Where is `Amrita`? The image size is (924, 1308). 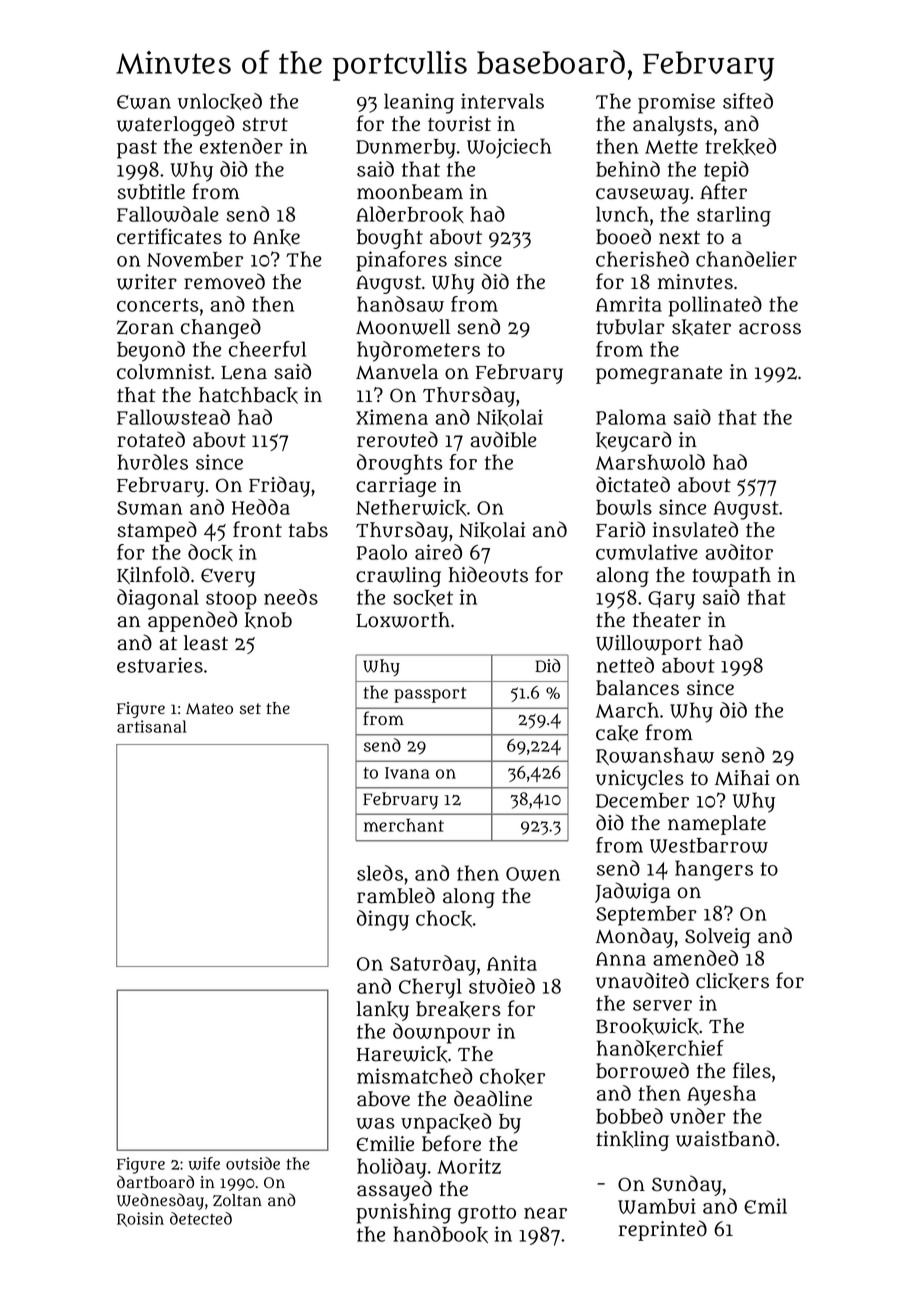 Amrita is located at coordinates (629, 304).
